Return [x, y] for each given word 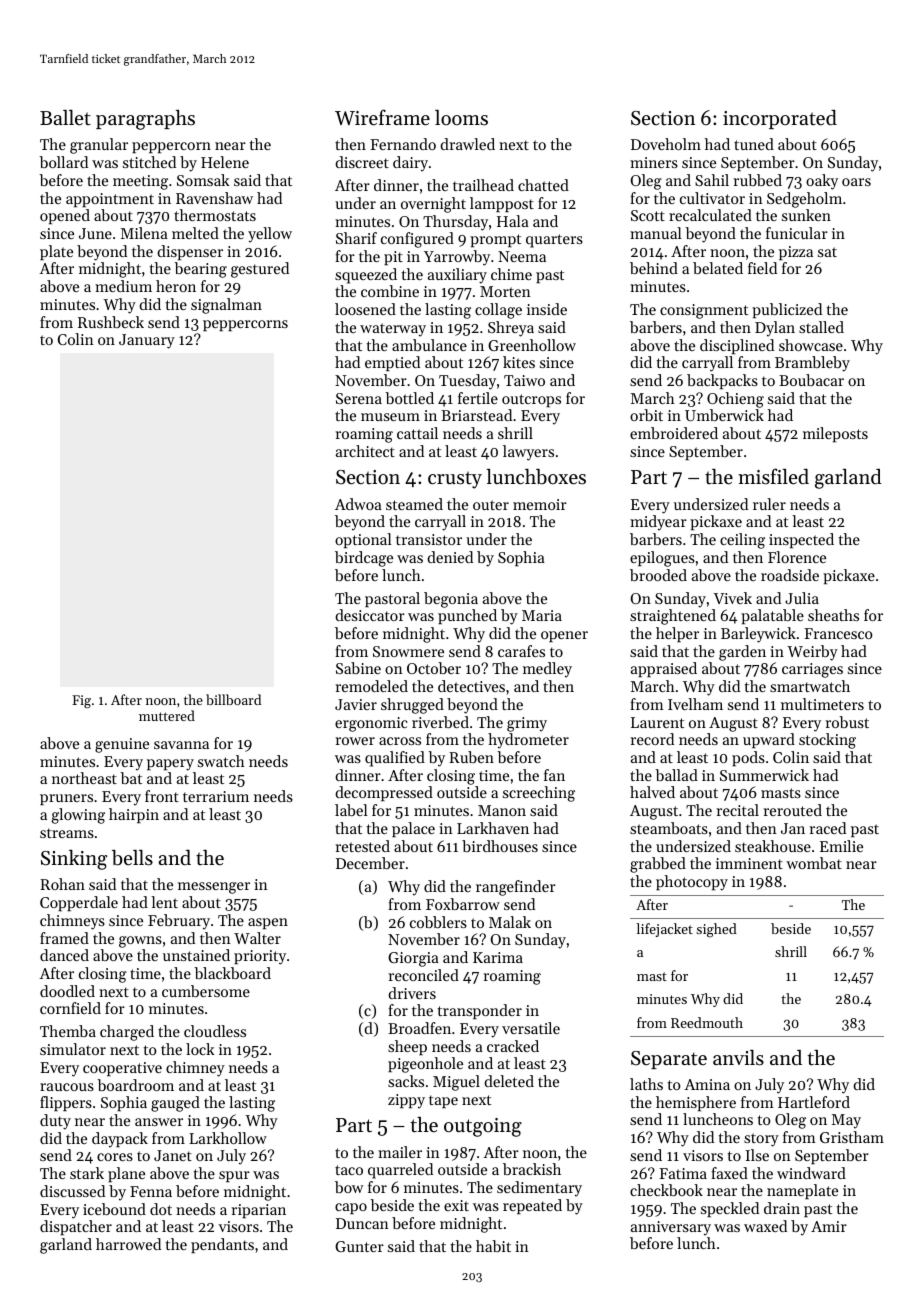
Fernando [403, 144]
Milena [144, 233]
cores [115, 1157]
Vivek [732, 598]
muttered [167, 715]
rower [355, 741]
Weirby [812, 653]
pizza [796, 253]
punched [467, 616]
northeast [84, 778]
